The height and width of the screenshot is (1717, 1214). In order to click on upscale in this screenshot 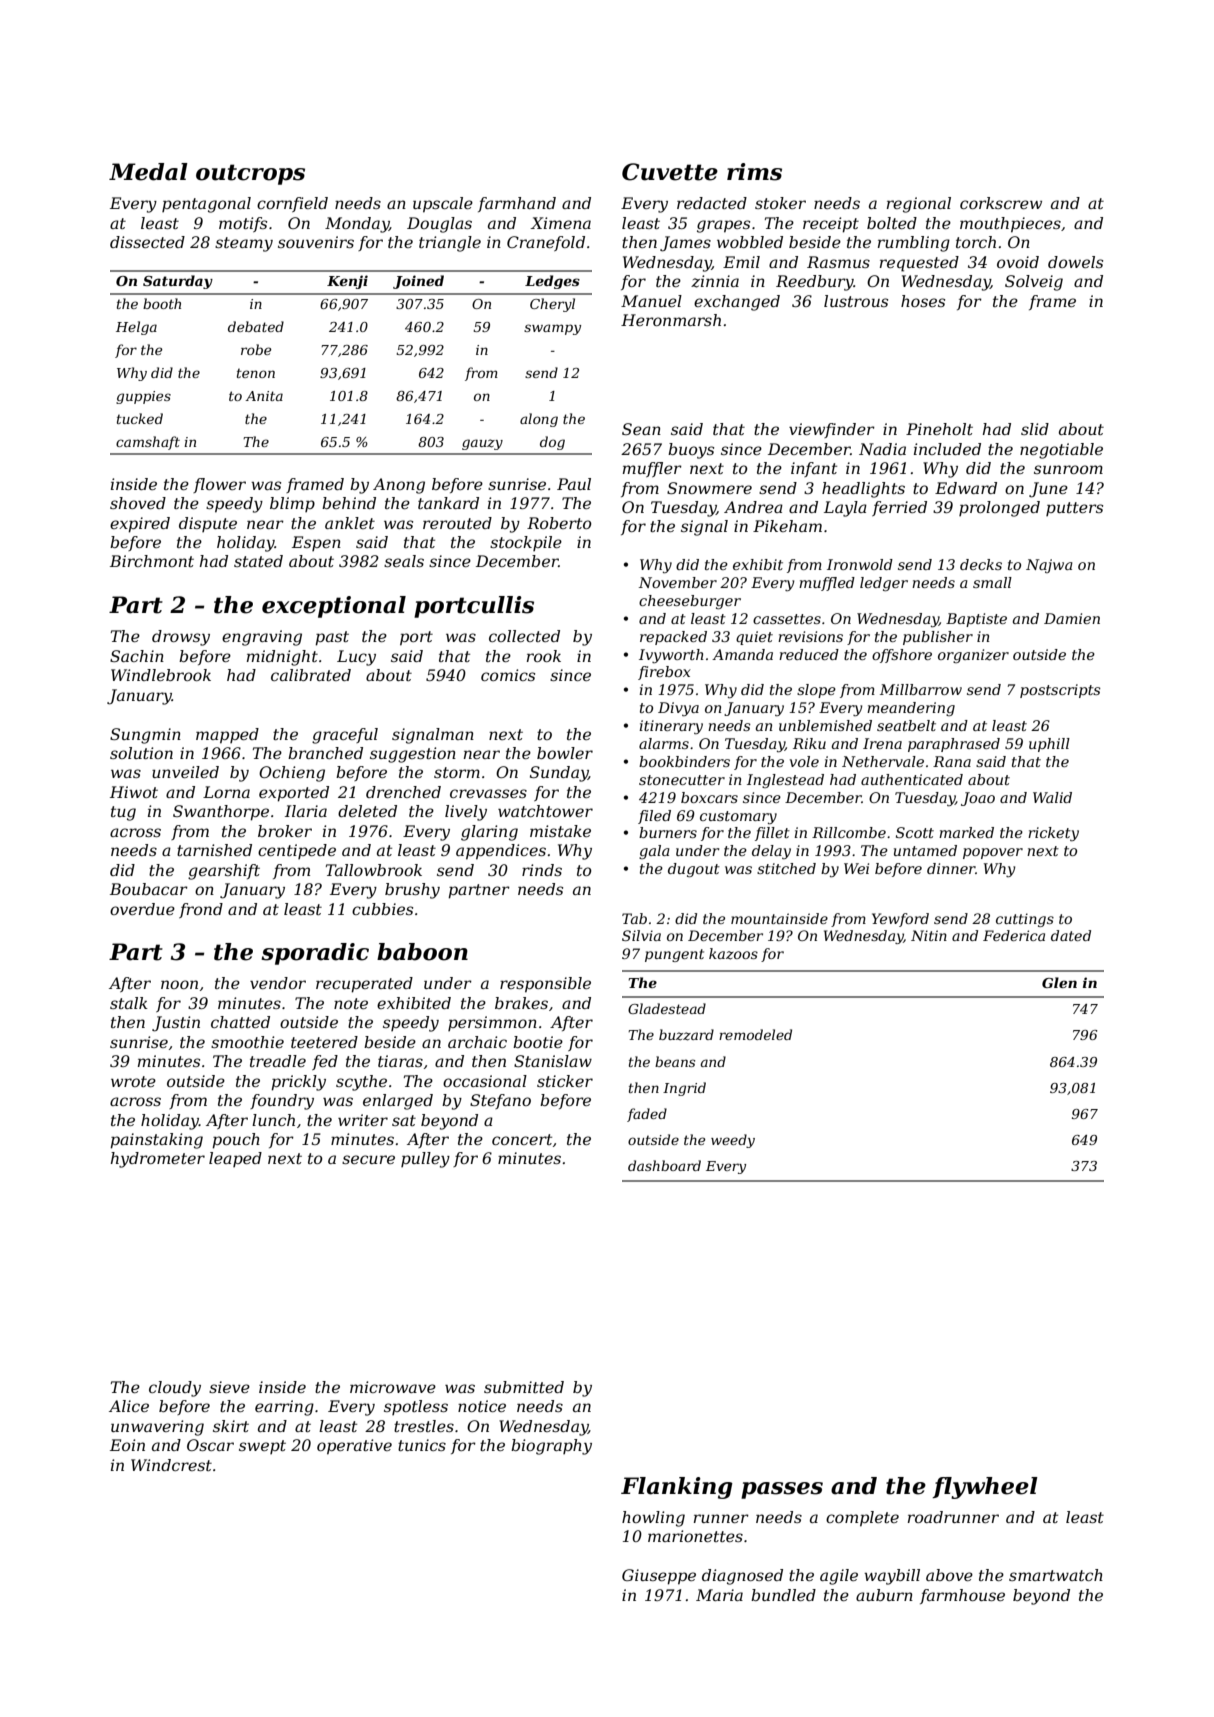, I will do `click(443, 205)`.
